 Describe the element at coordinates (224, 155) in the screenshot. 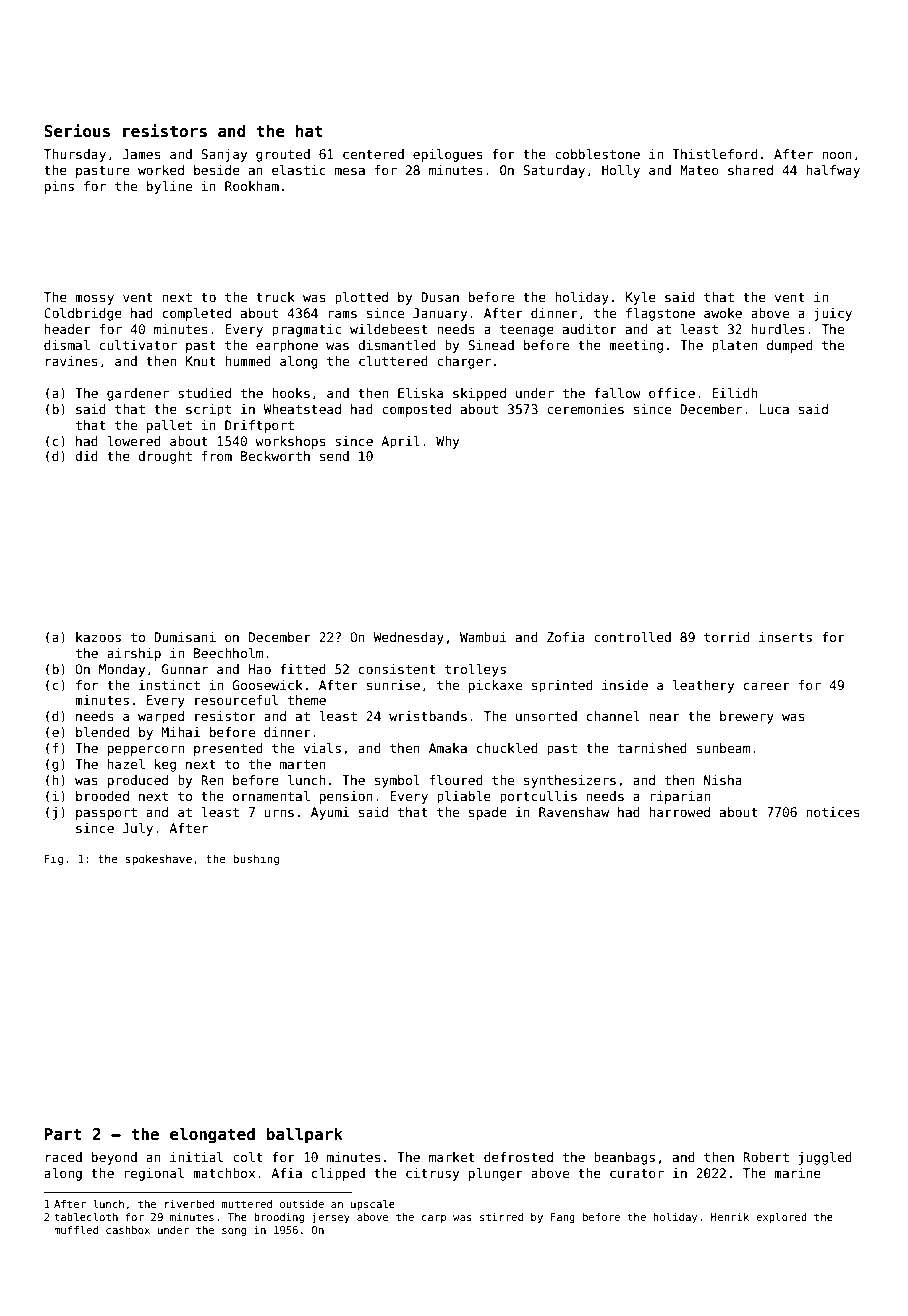

I see `Sanjay` at that location.
